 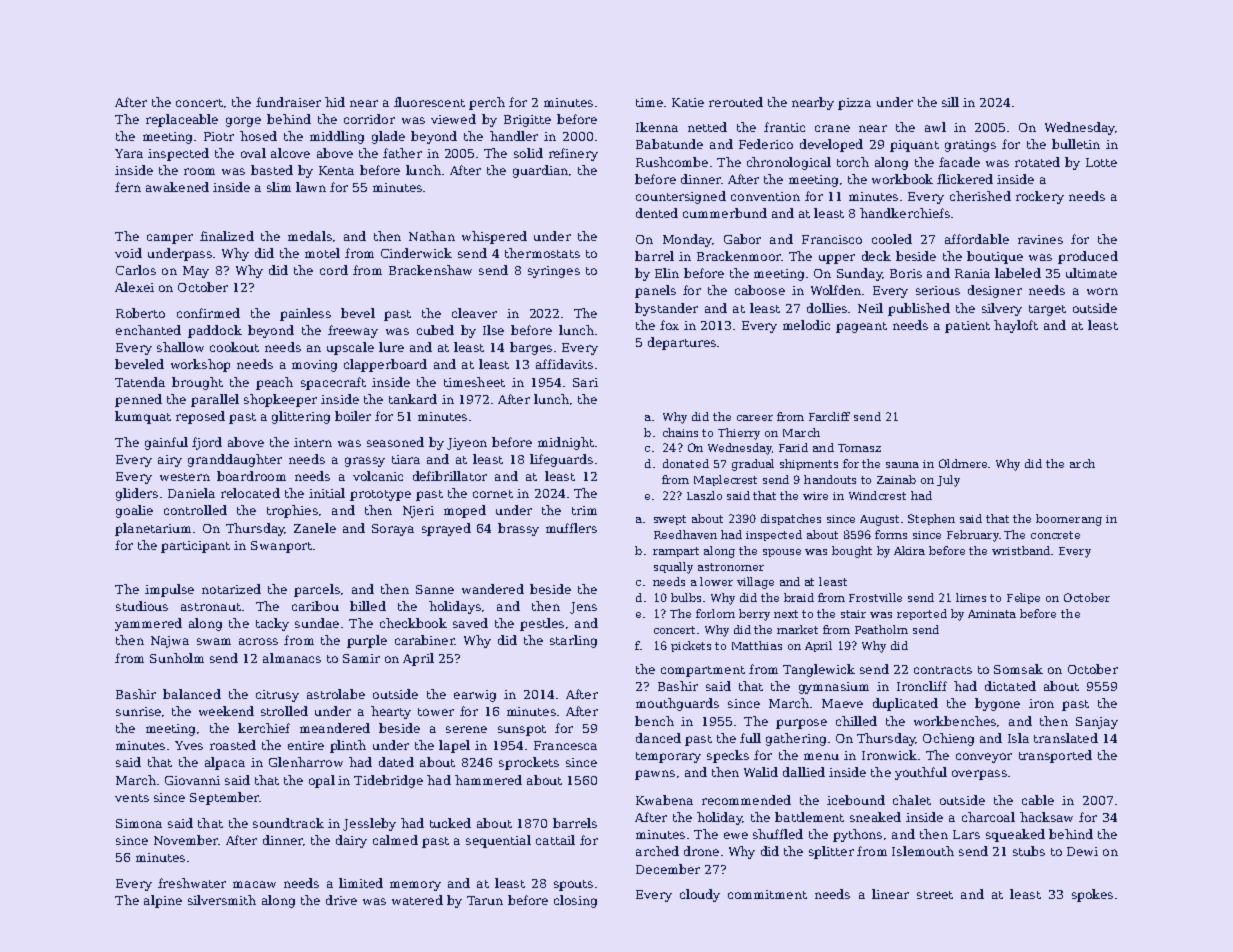 What do you see at coordinates (277, 696) in the screenshot?
I see `citrusy` at bounding box center [277, 696].
